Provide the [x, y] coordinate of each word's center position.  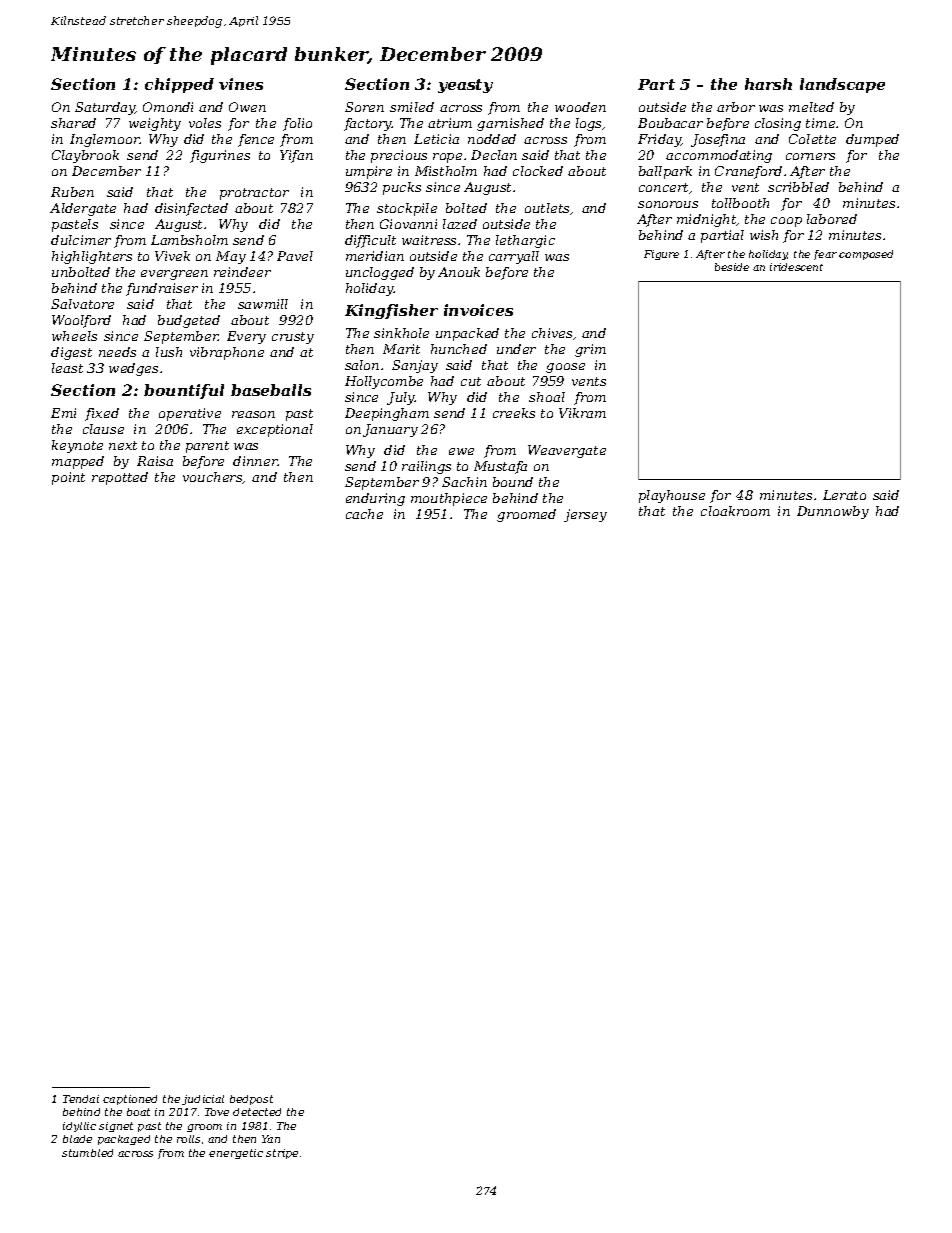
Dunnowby [833, 512]
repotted [120, 478]
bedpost [251, 1100]
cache [364, 514]
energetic [236, 1154]
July [401, 398]
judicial [203, 1100]
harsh [768, 84]
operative [190, 414]
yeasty [465, 86]
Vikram [582, 413]
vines [241, 84]
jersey [585, 515]
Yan [271, 1139]
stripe [282, 1154]
